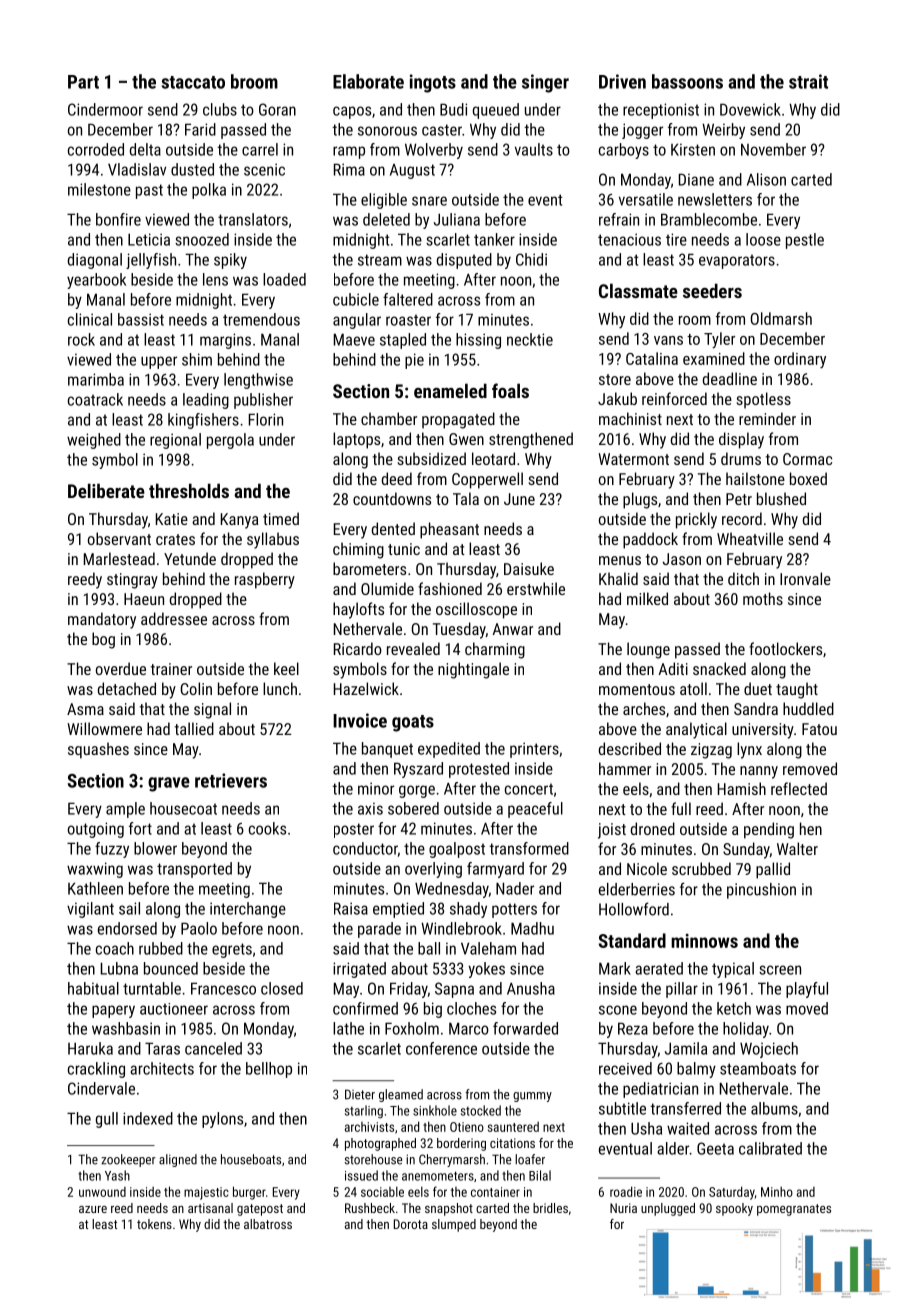 The height and width of the image is (1316, 908). Describe the element at coordinates (750, 109) in the image. I see `Dovewick` at that location.
